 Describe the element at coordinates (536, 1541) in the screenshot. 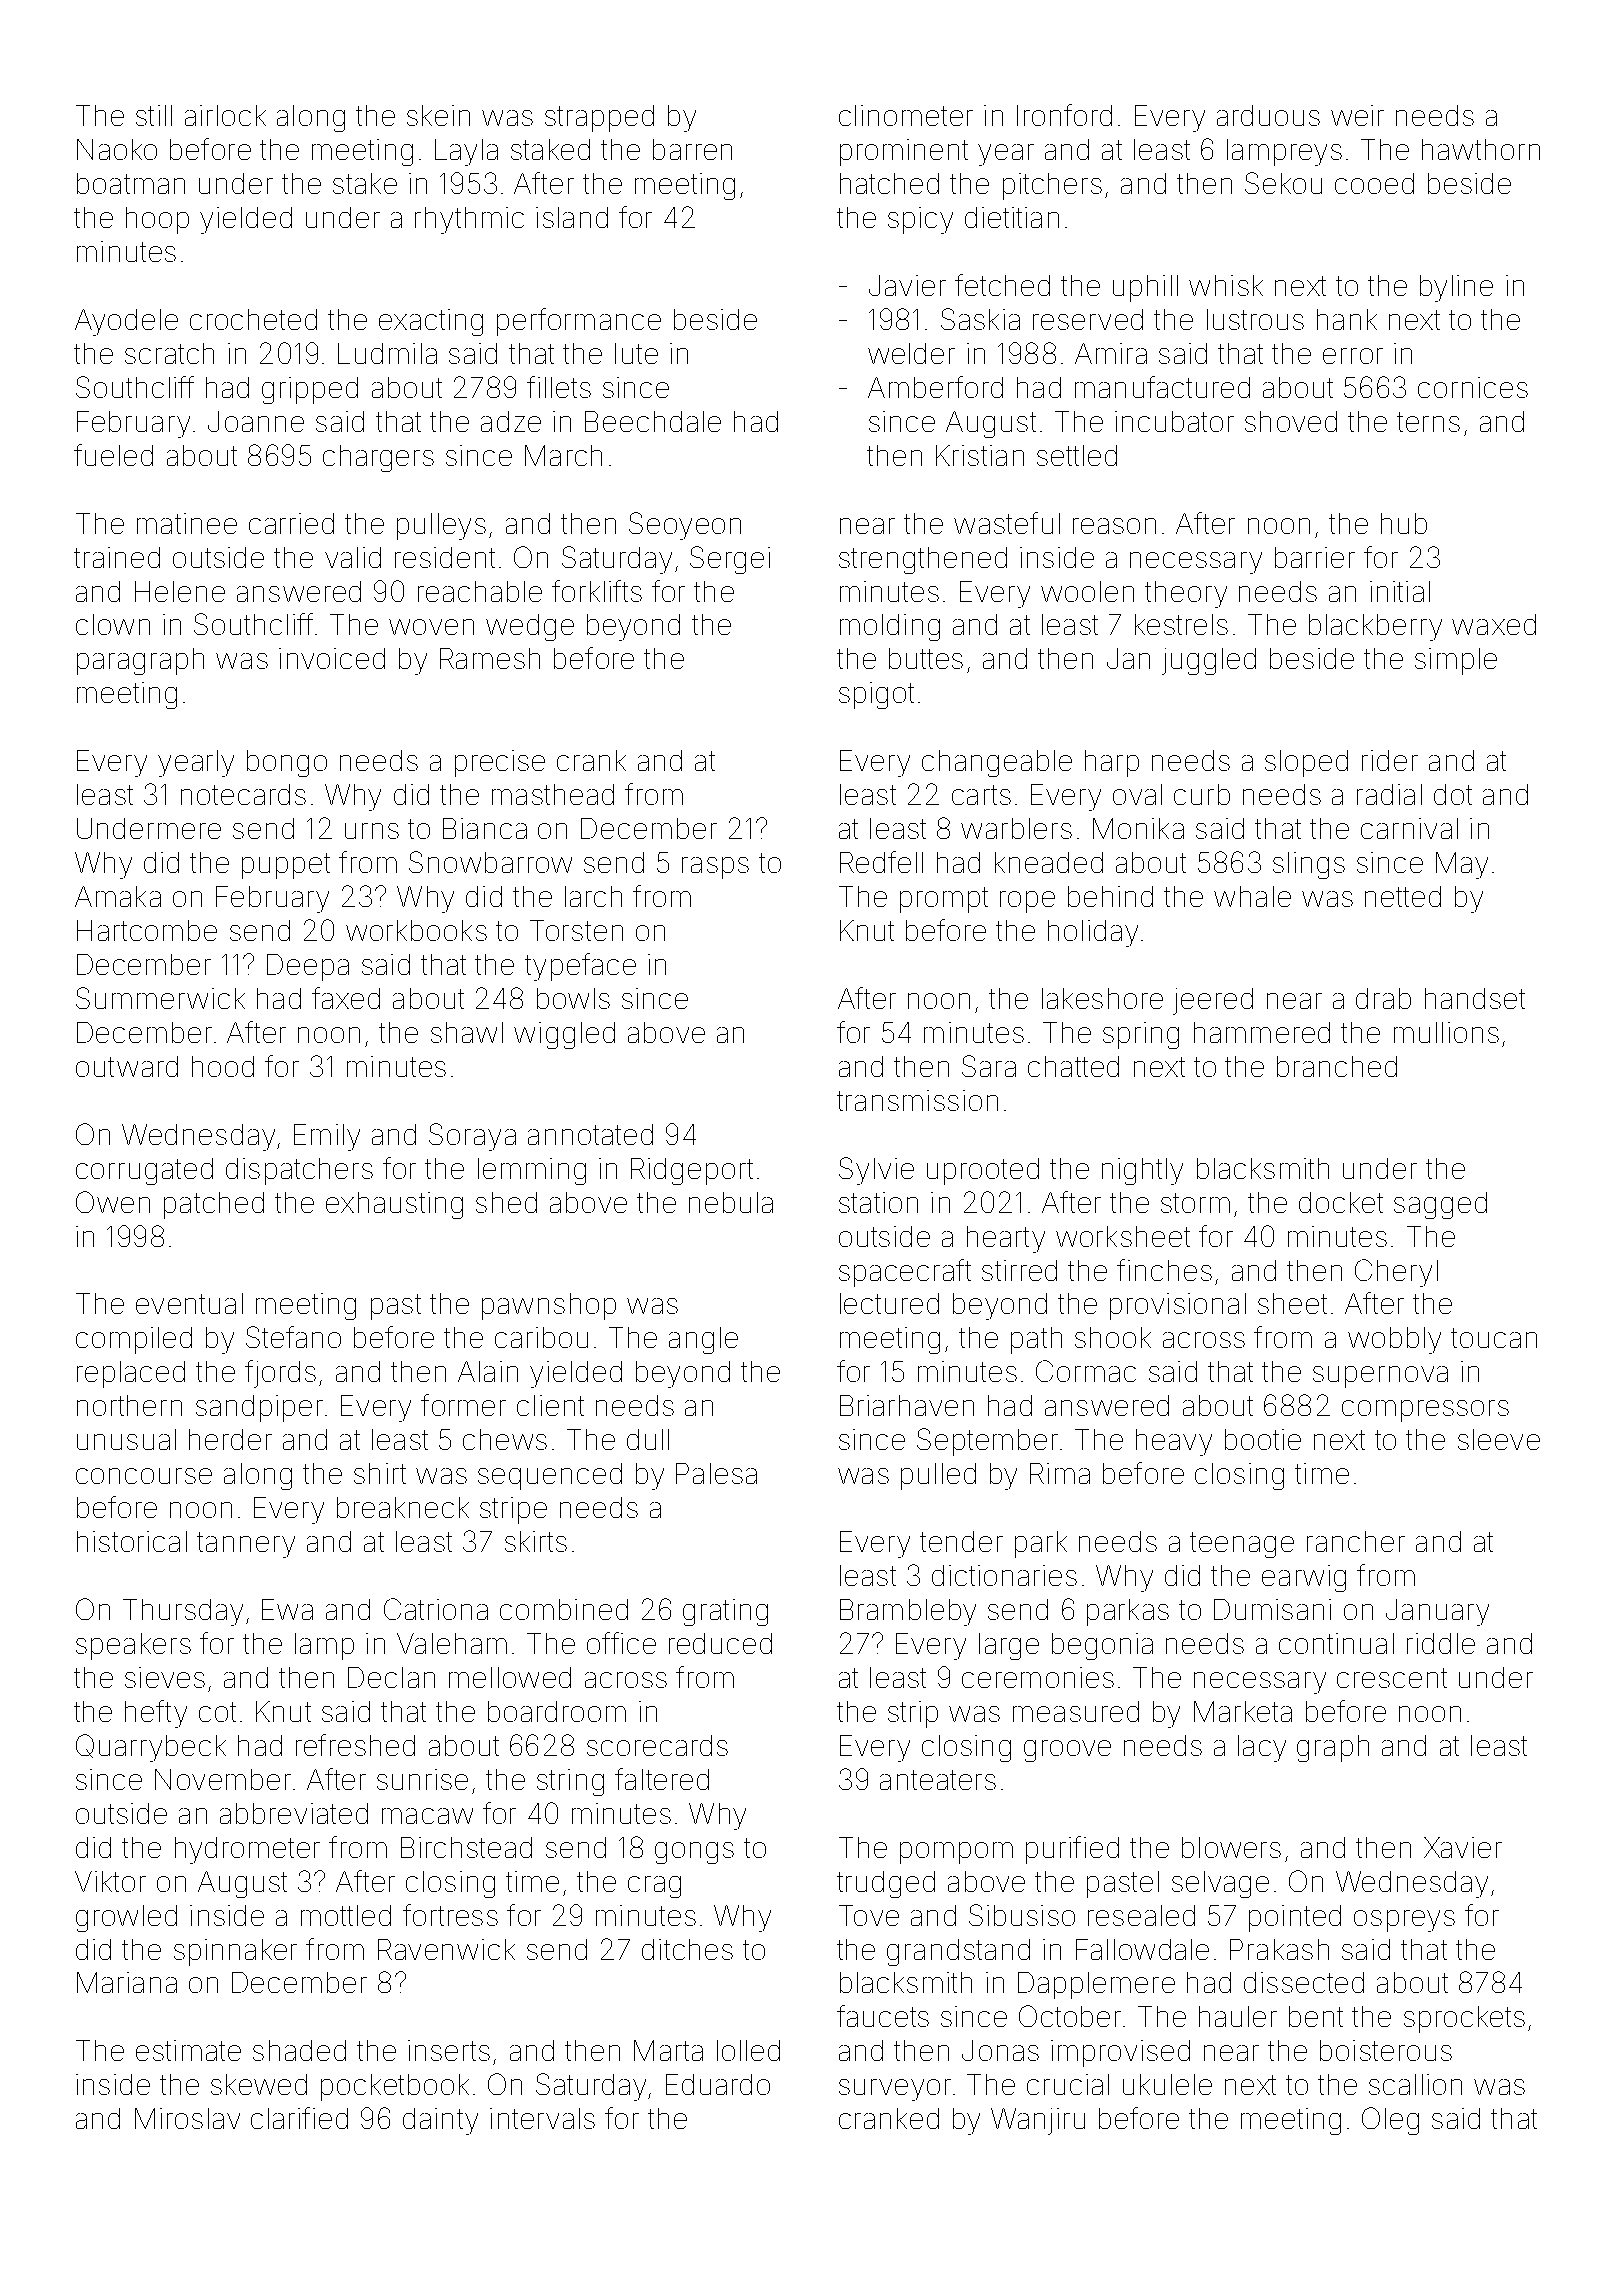

I see `skirts` at that location.
